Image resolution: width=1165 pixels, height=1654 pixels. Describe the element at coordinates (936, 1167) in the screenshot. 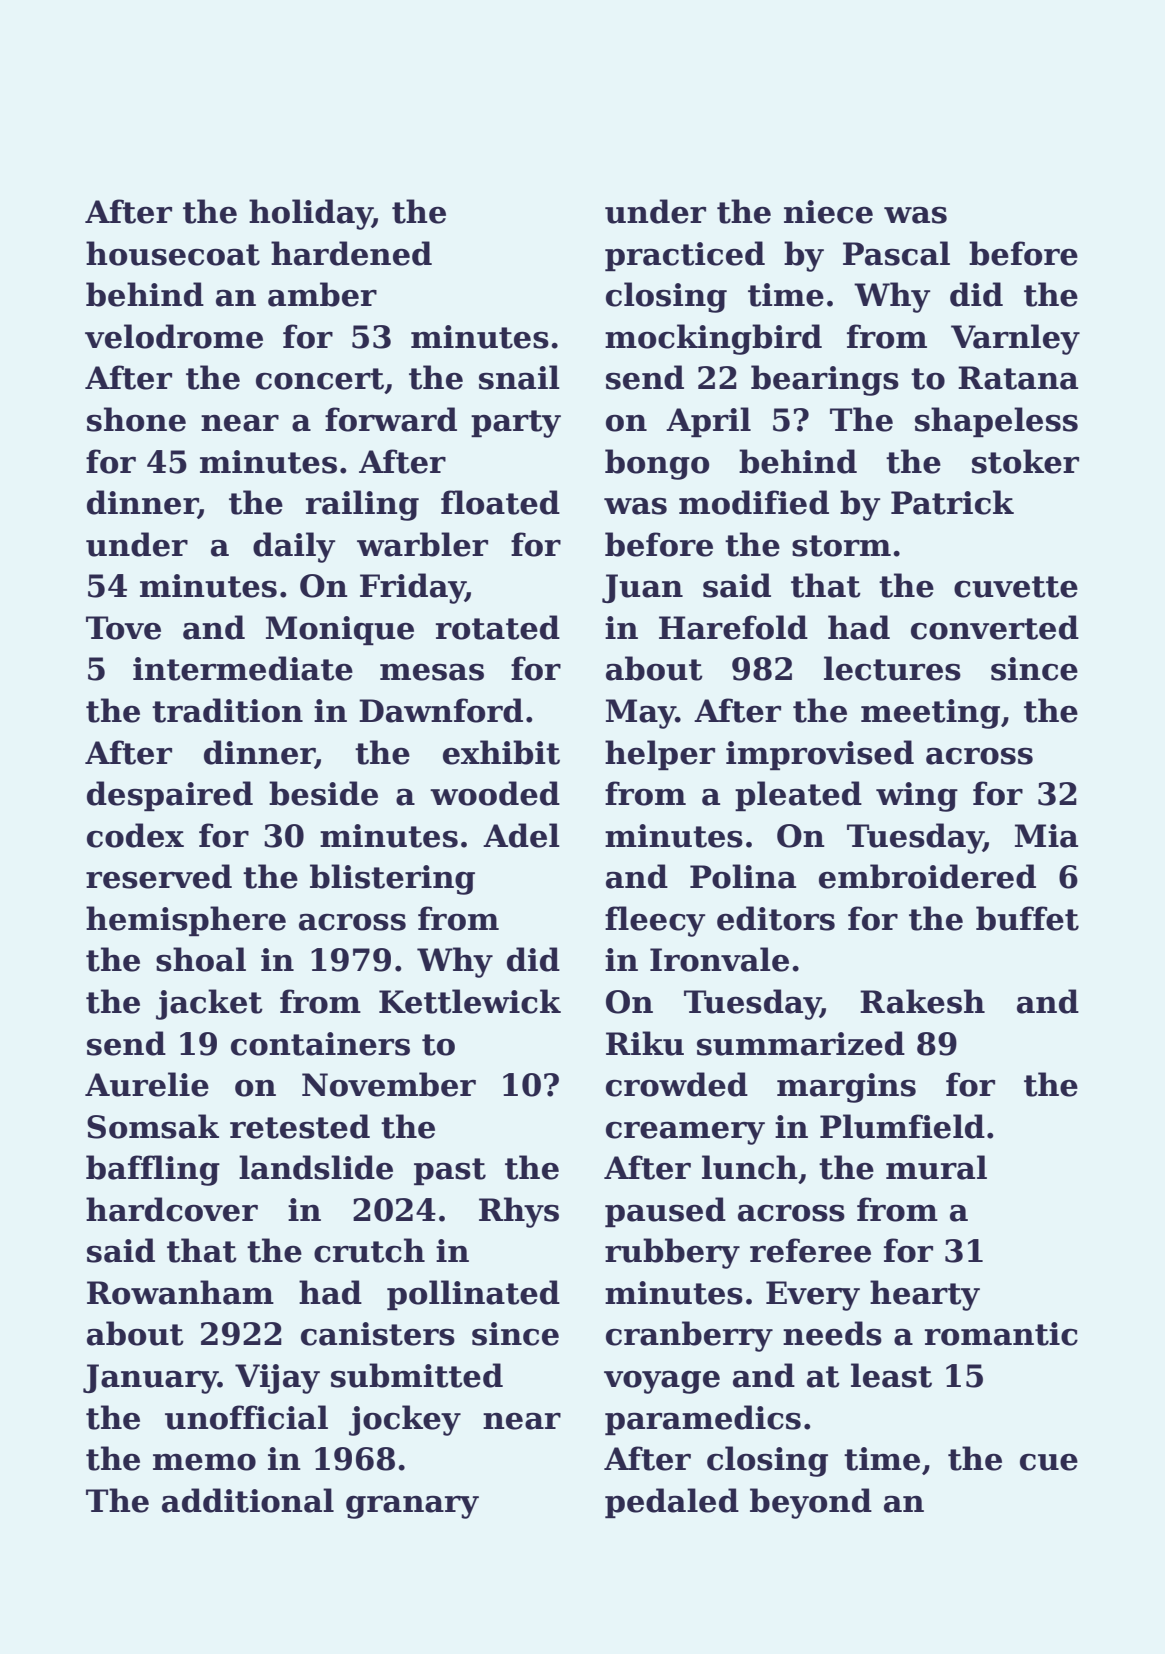

I see `mural` at that location.
